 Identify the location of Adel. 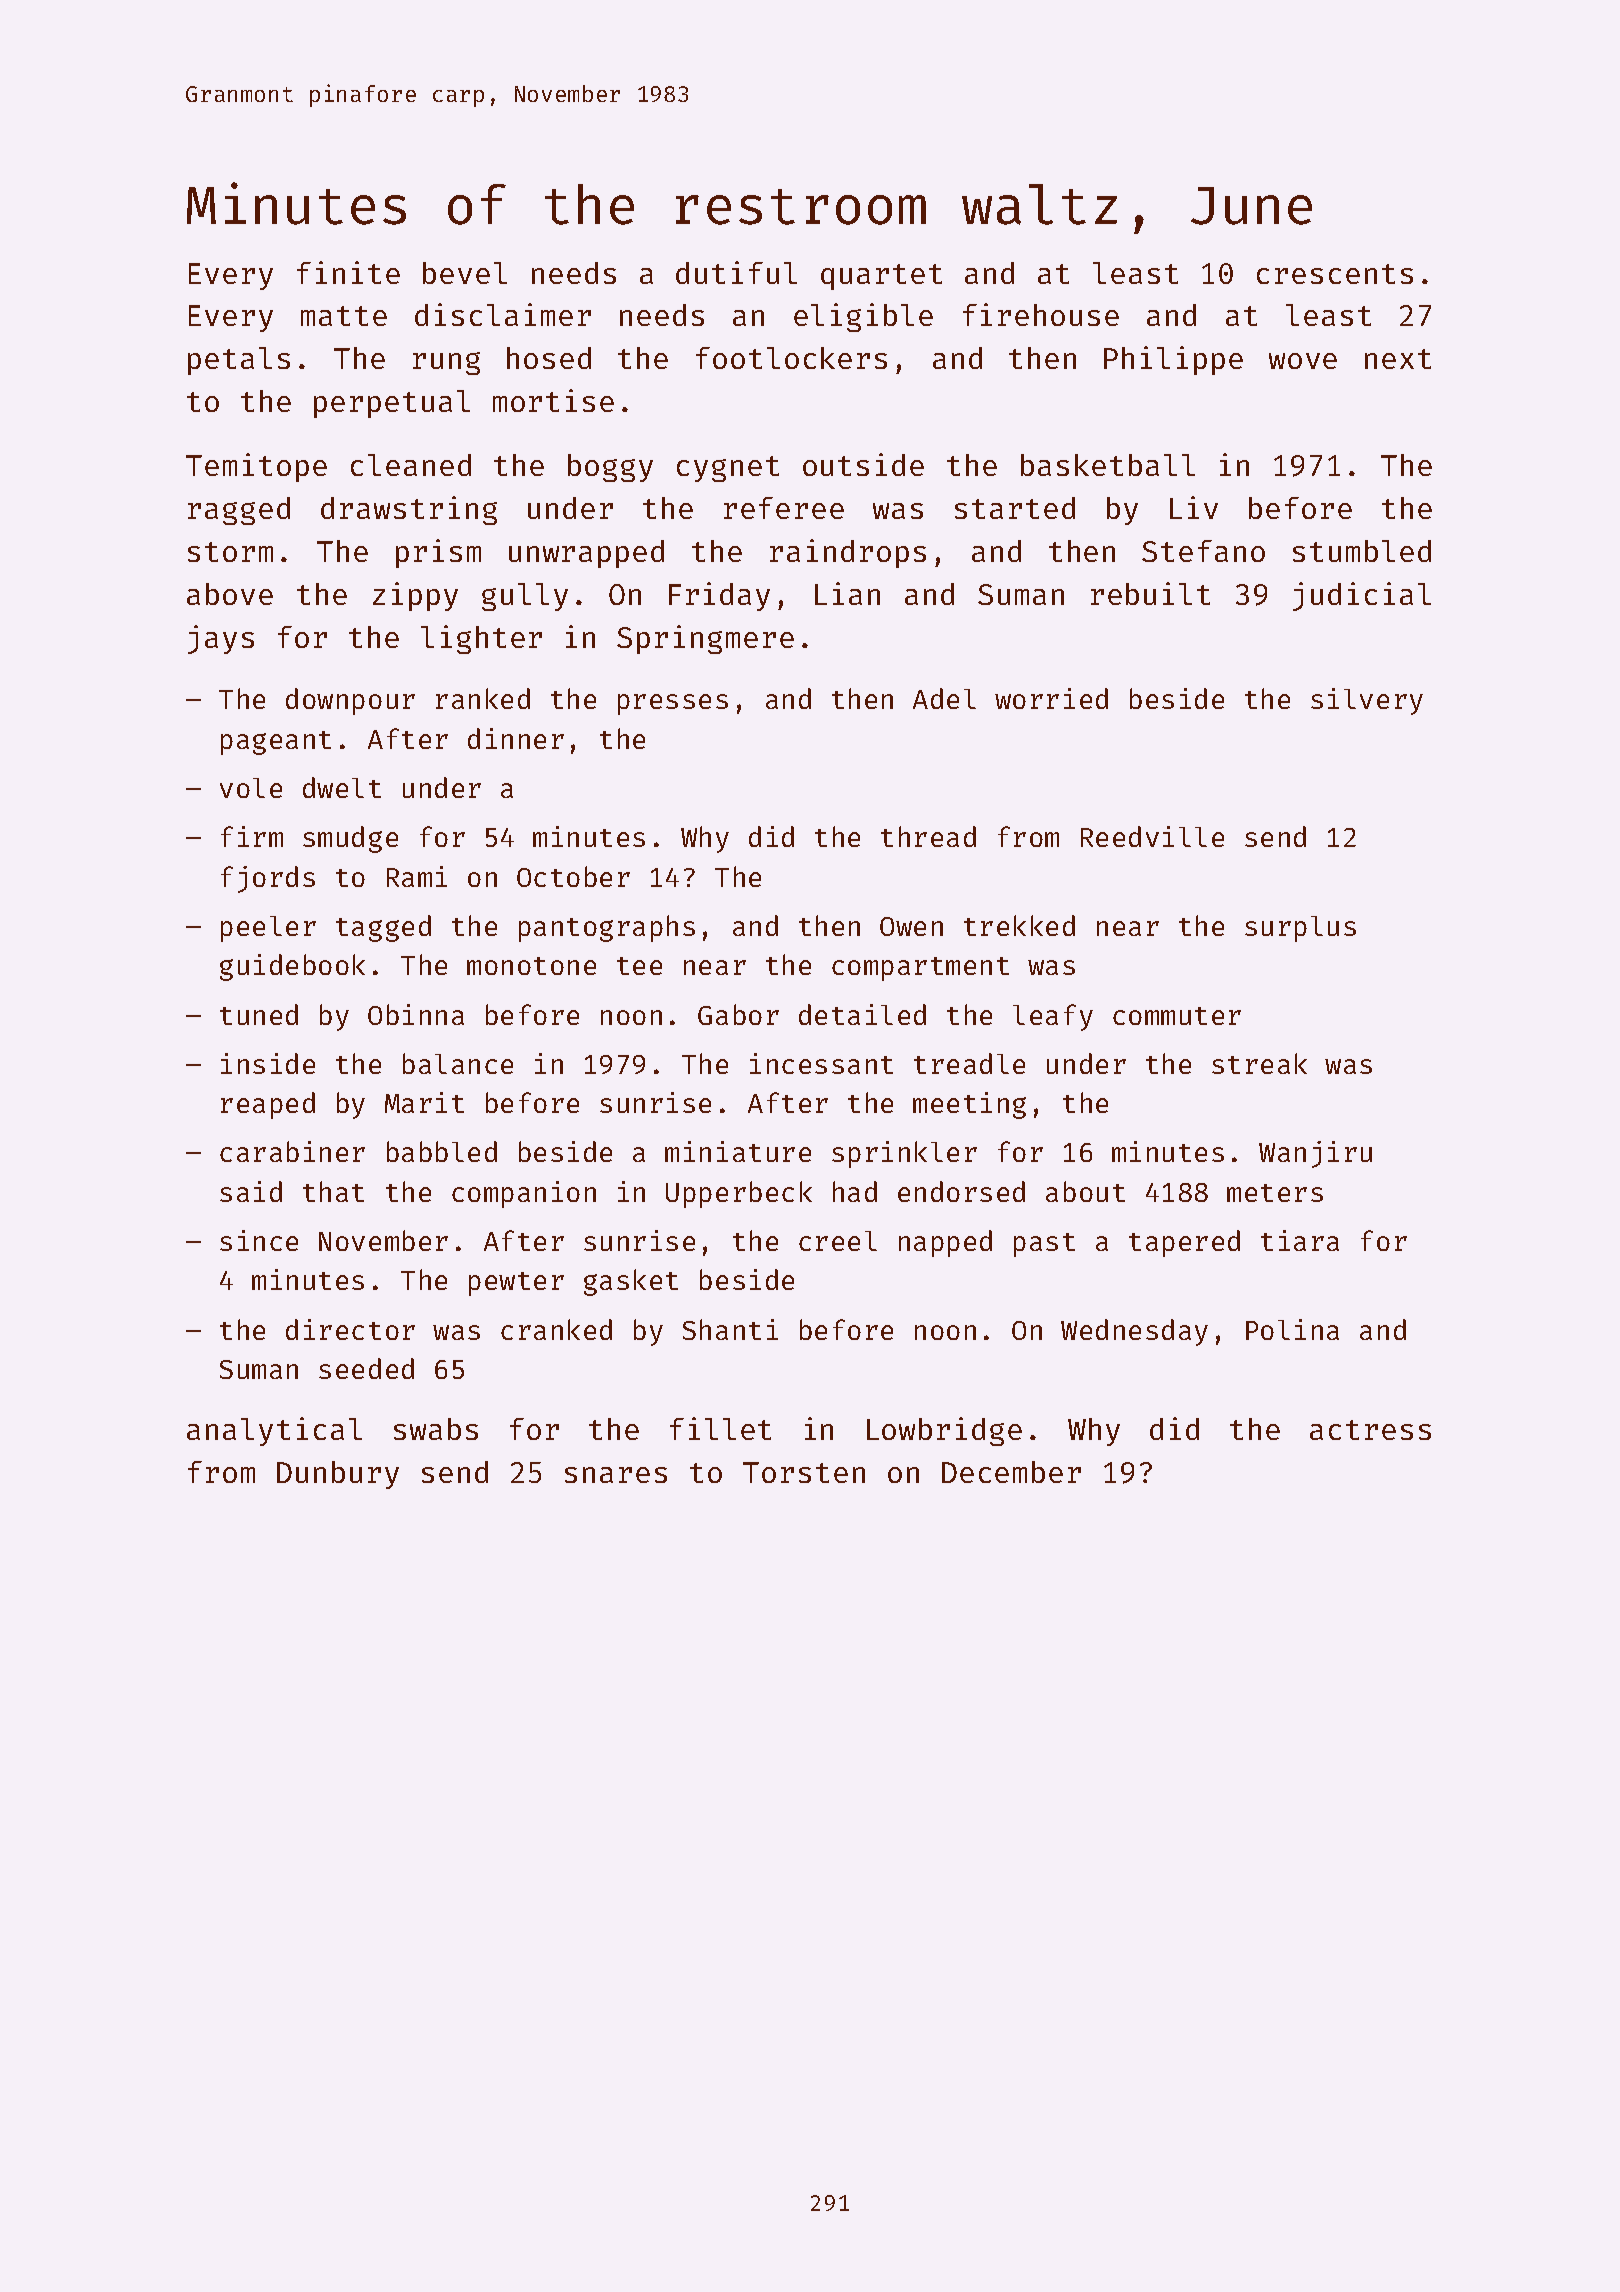
(944, 698).
